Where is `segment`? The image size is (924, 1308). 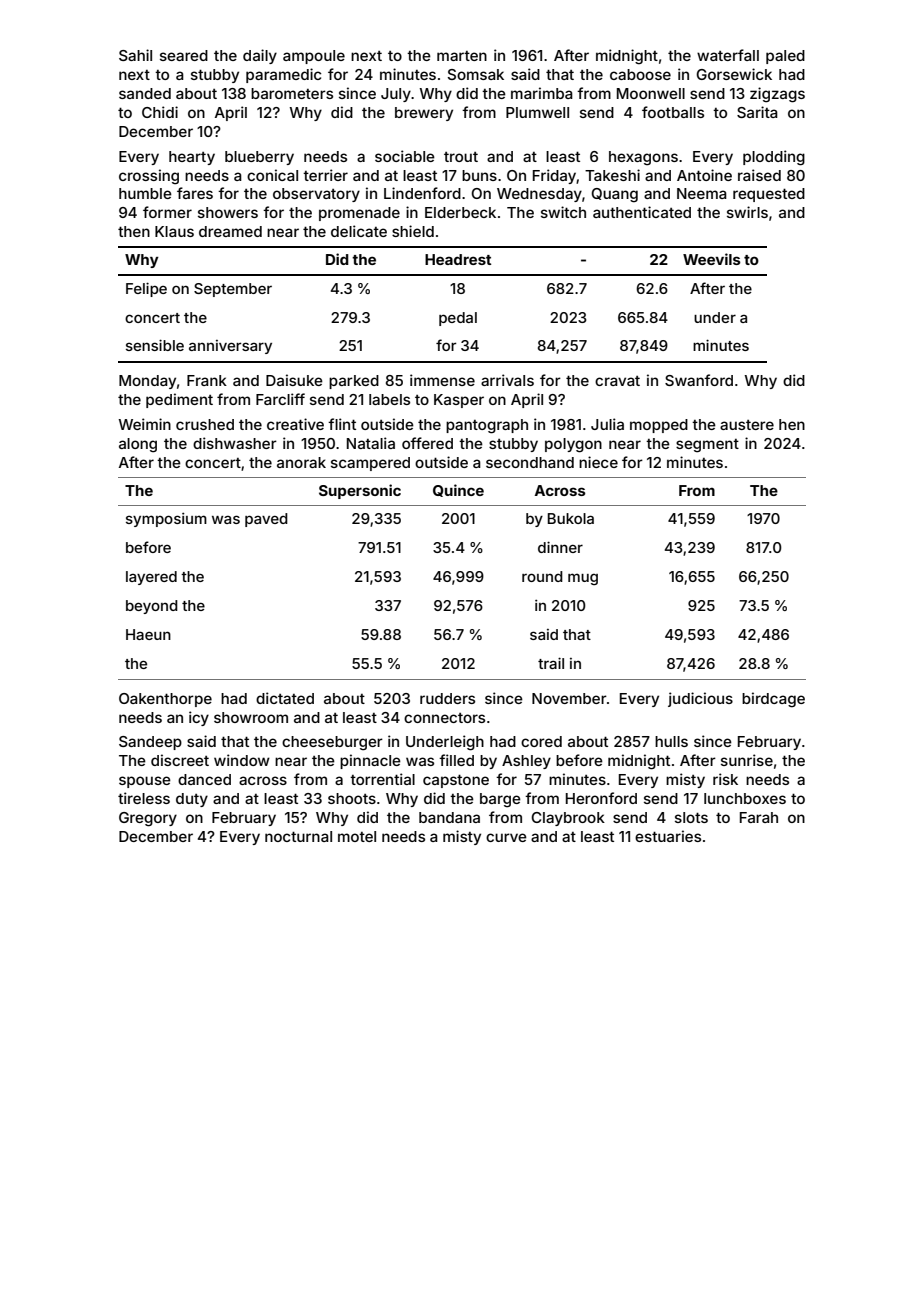
segment is located at coordinates (707, 446).
